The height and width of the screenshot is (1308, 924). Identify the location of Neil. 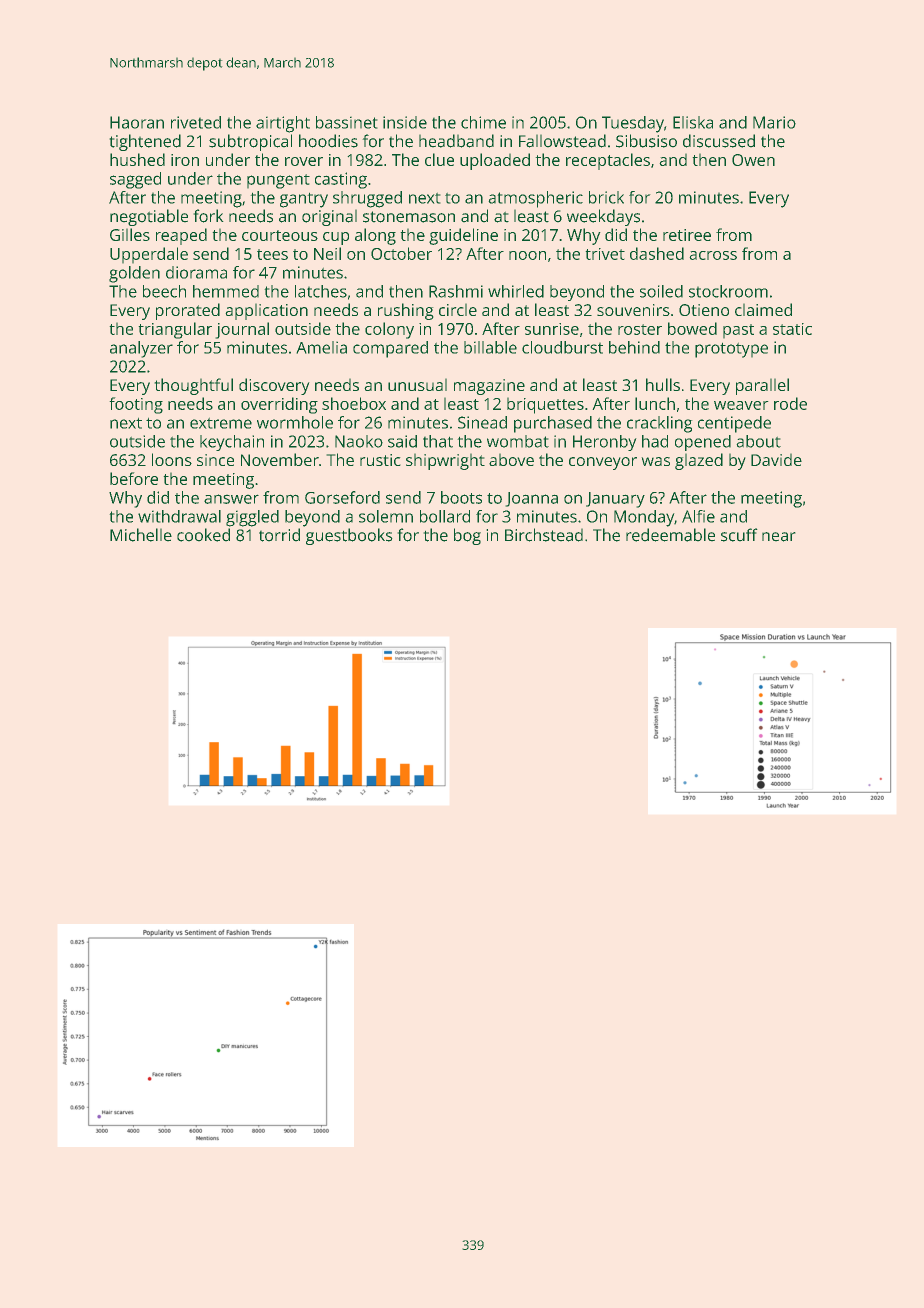
(327, 253).
